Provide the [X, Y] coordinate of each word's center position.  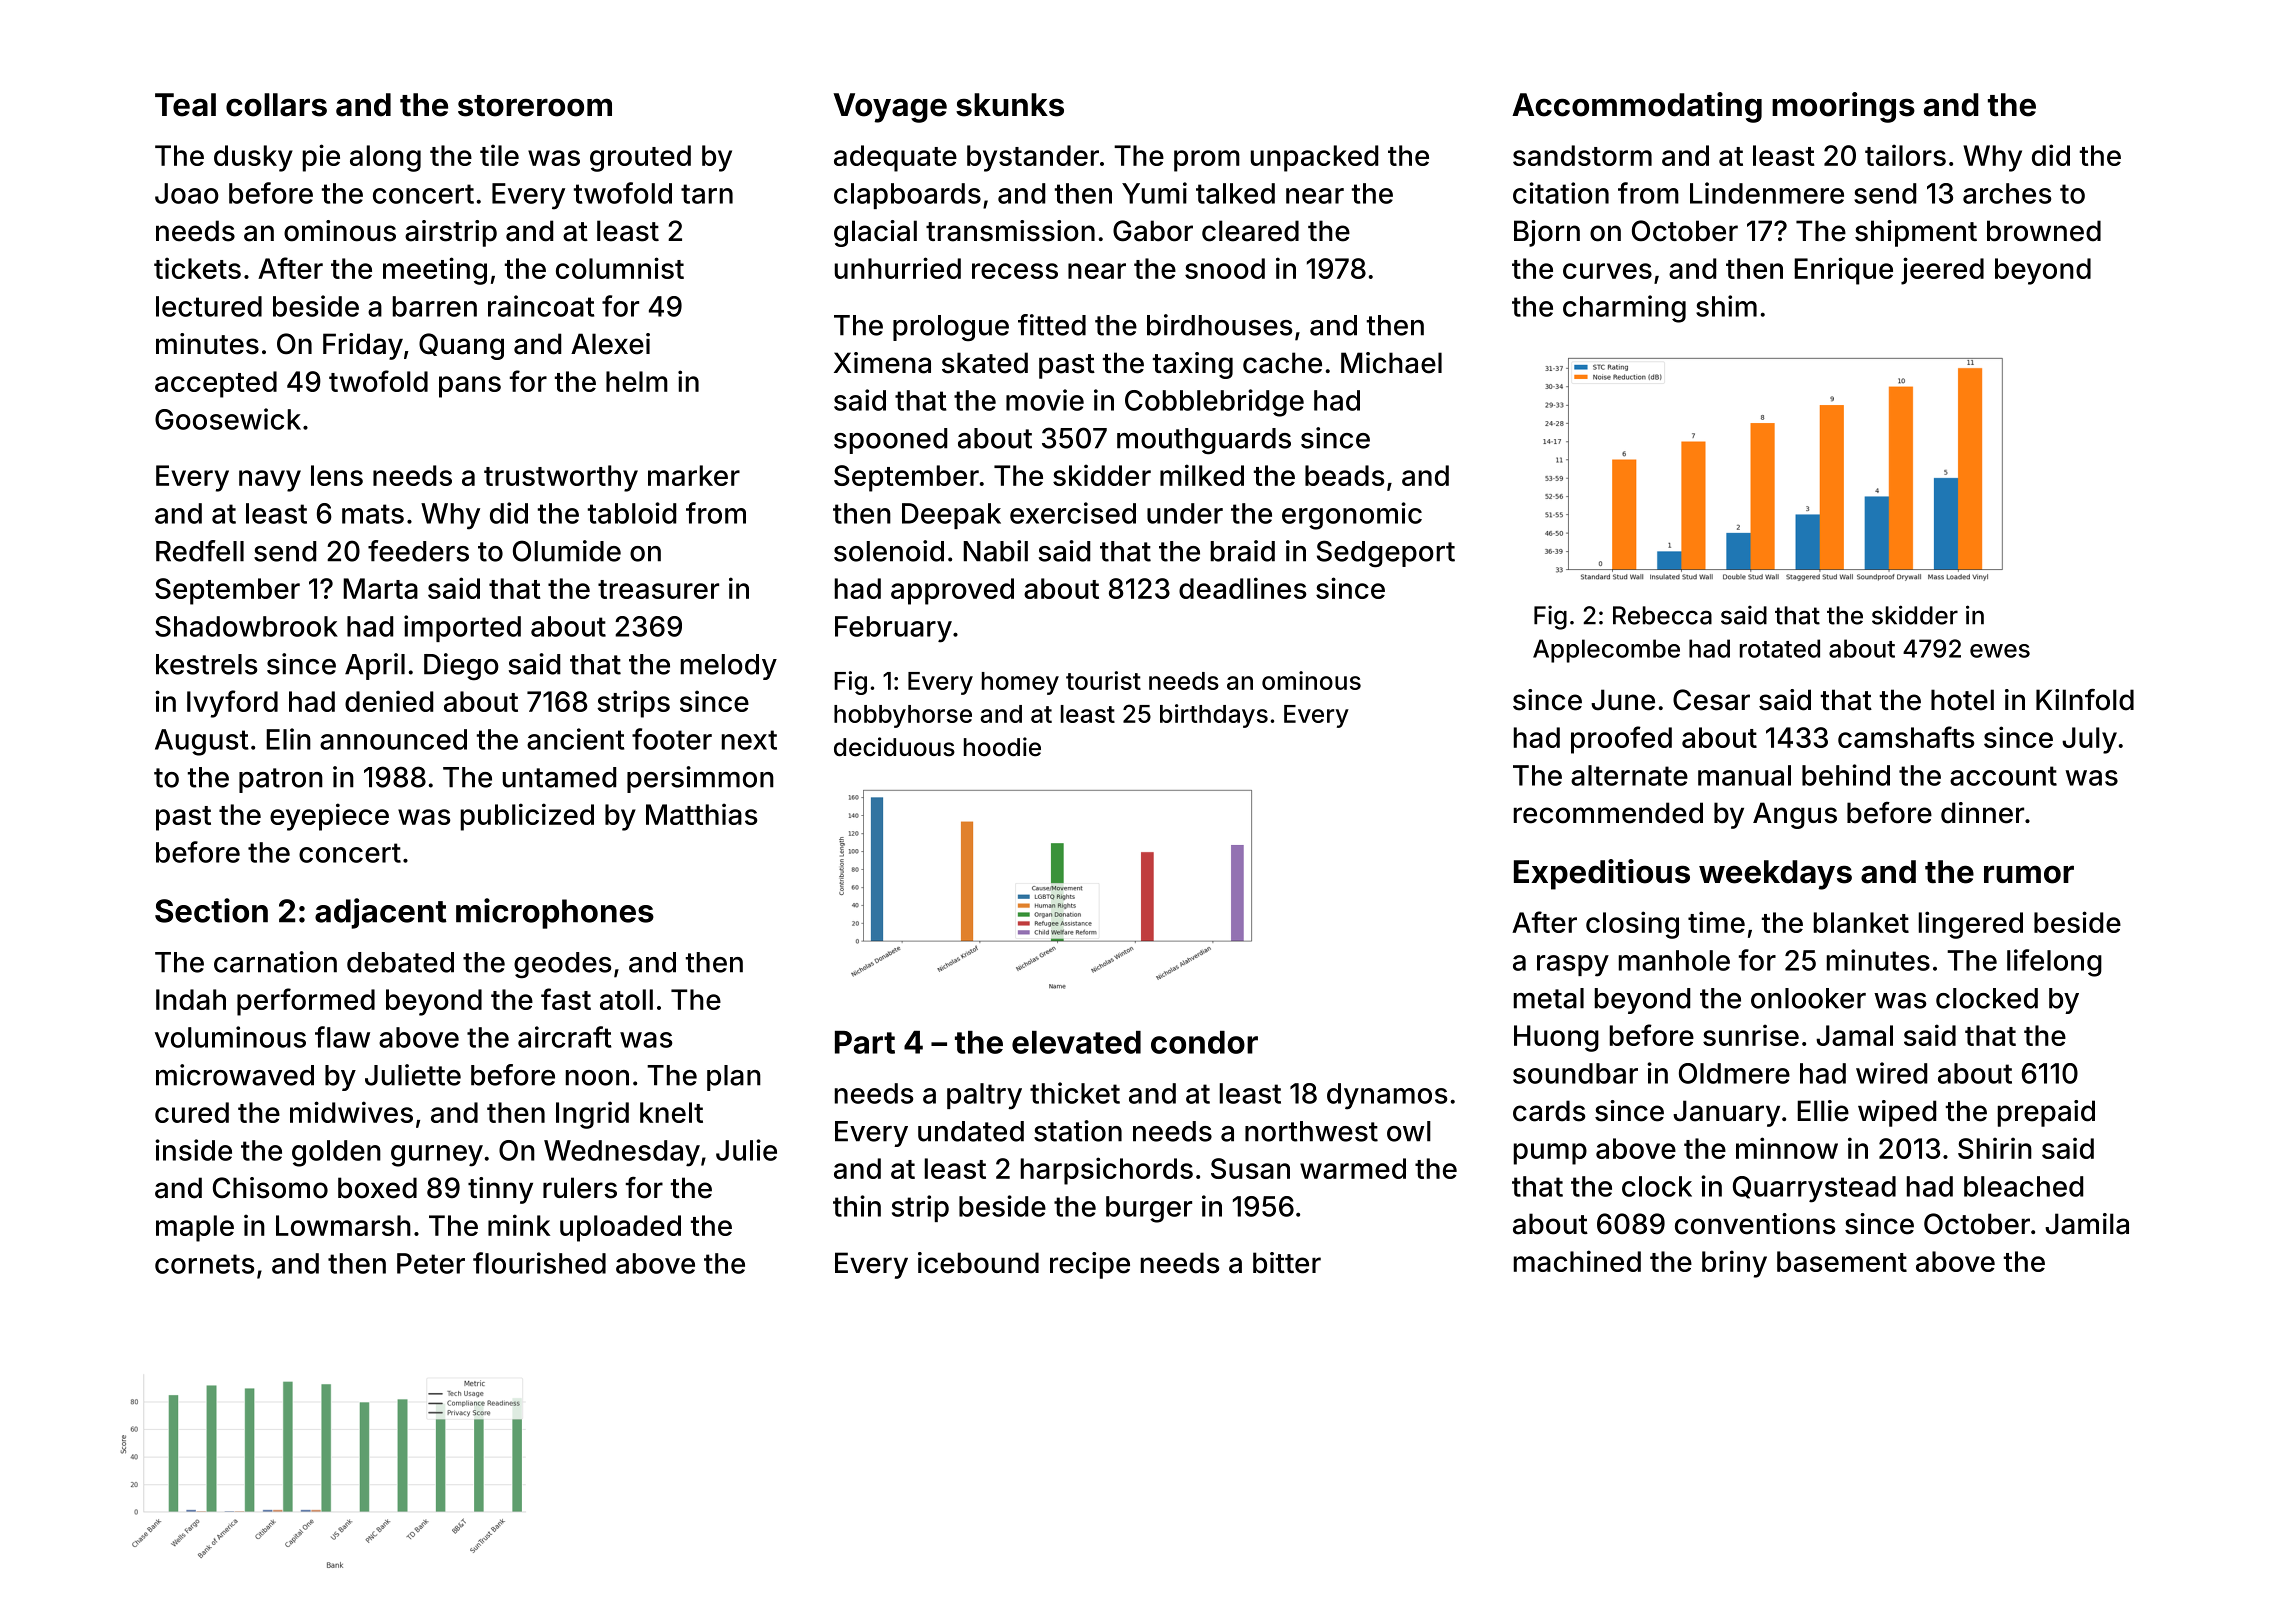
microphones [555, 913]
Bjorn [1547, 233]
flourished [539, 1263]
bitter [1287, 1263]
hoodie [1002, 747]
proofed [1621, 740]
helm [637, 381]
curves [1607, 271]
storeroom [535, 106]
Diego [461, 667]
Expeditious [1602, 874]
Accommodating [1637, 107]
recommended [1608, 813]
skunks [1010, 105]
